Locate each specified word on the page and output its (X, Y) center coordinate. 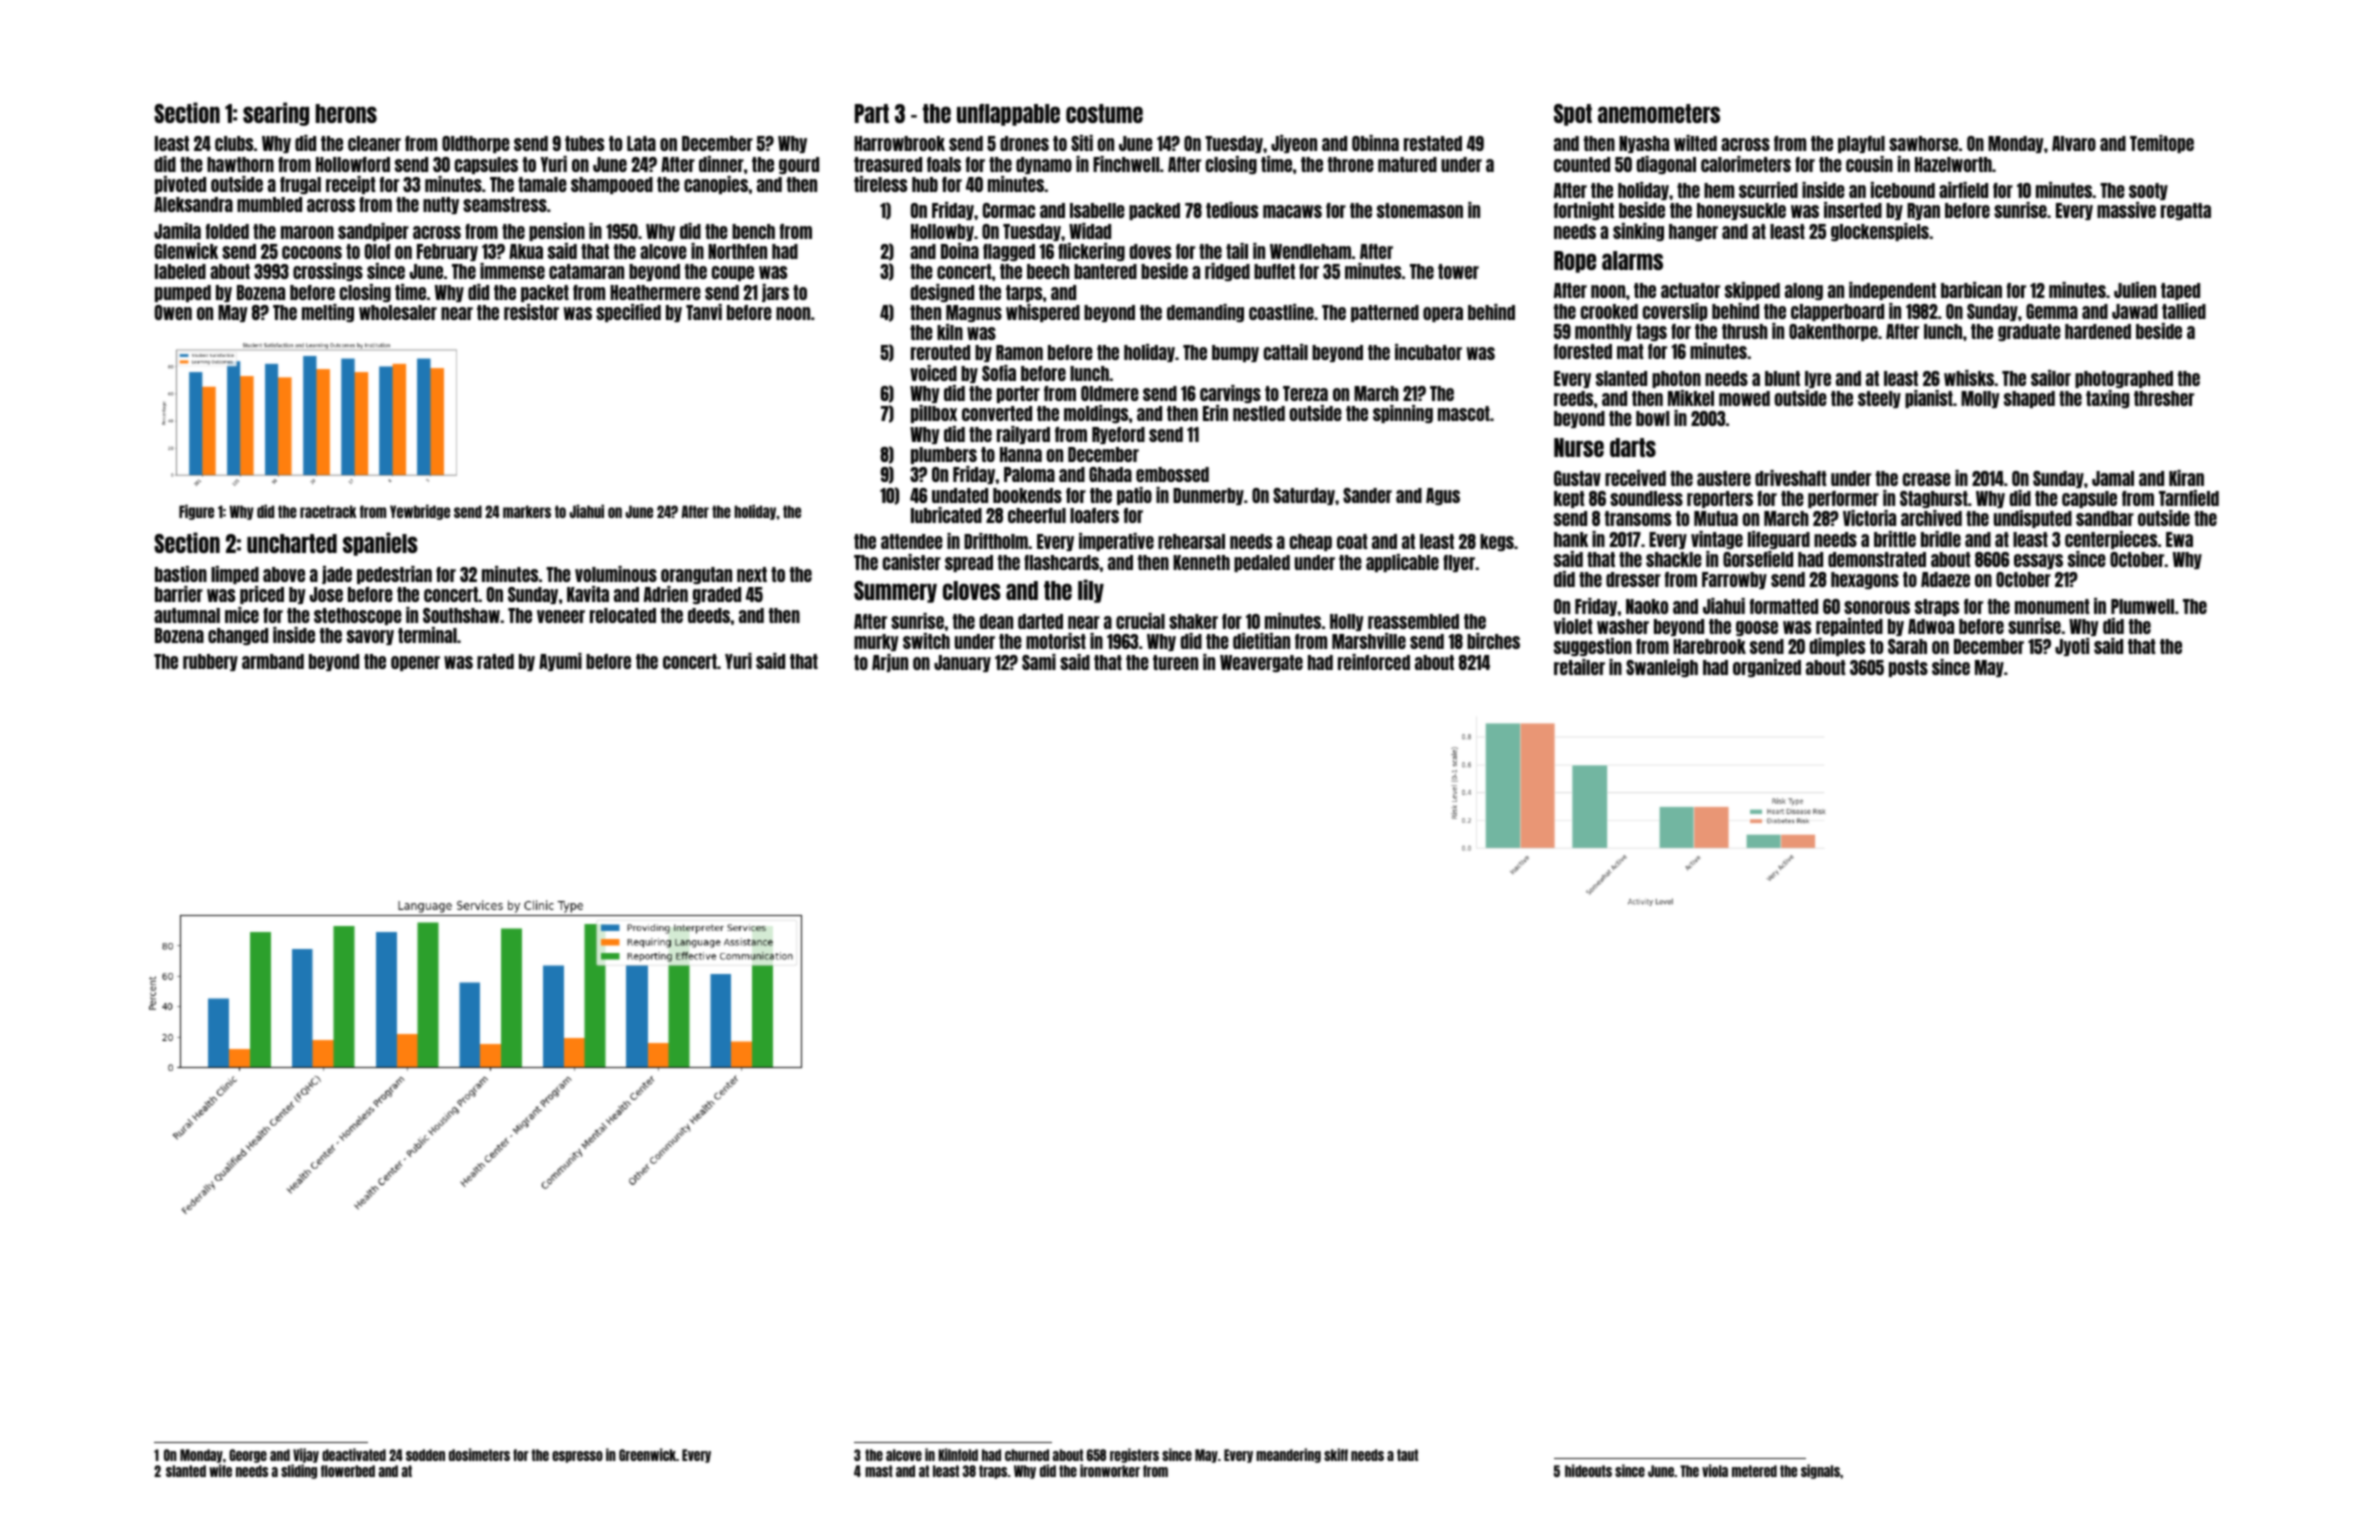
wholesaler (398, 312)
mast (879, 1471)
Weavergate (1261, 663)
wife (220, 1470)
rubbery (210, 662)
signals (1820, 1471)
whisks (1969, 378)
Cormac (1009, 210)
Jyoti (2072, 647)
